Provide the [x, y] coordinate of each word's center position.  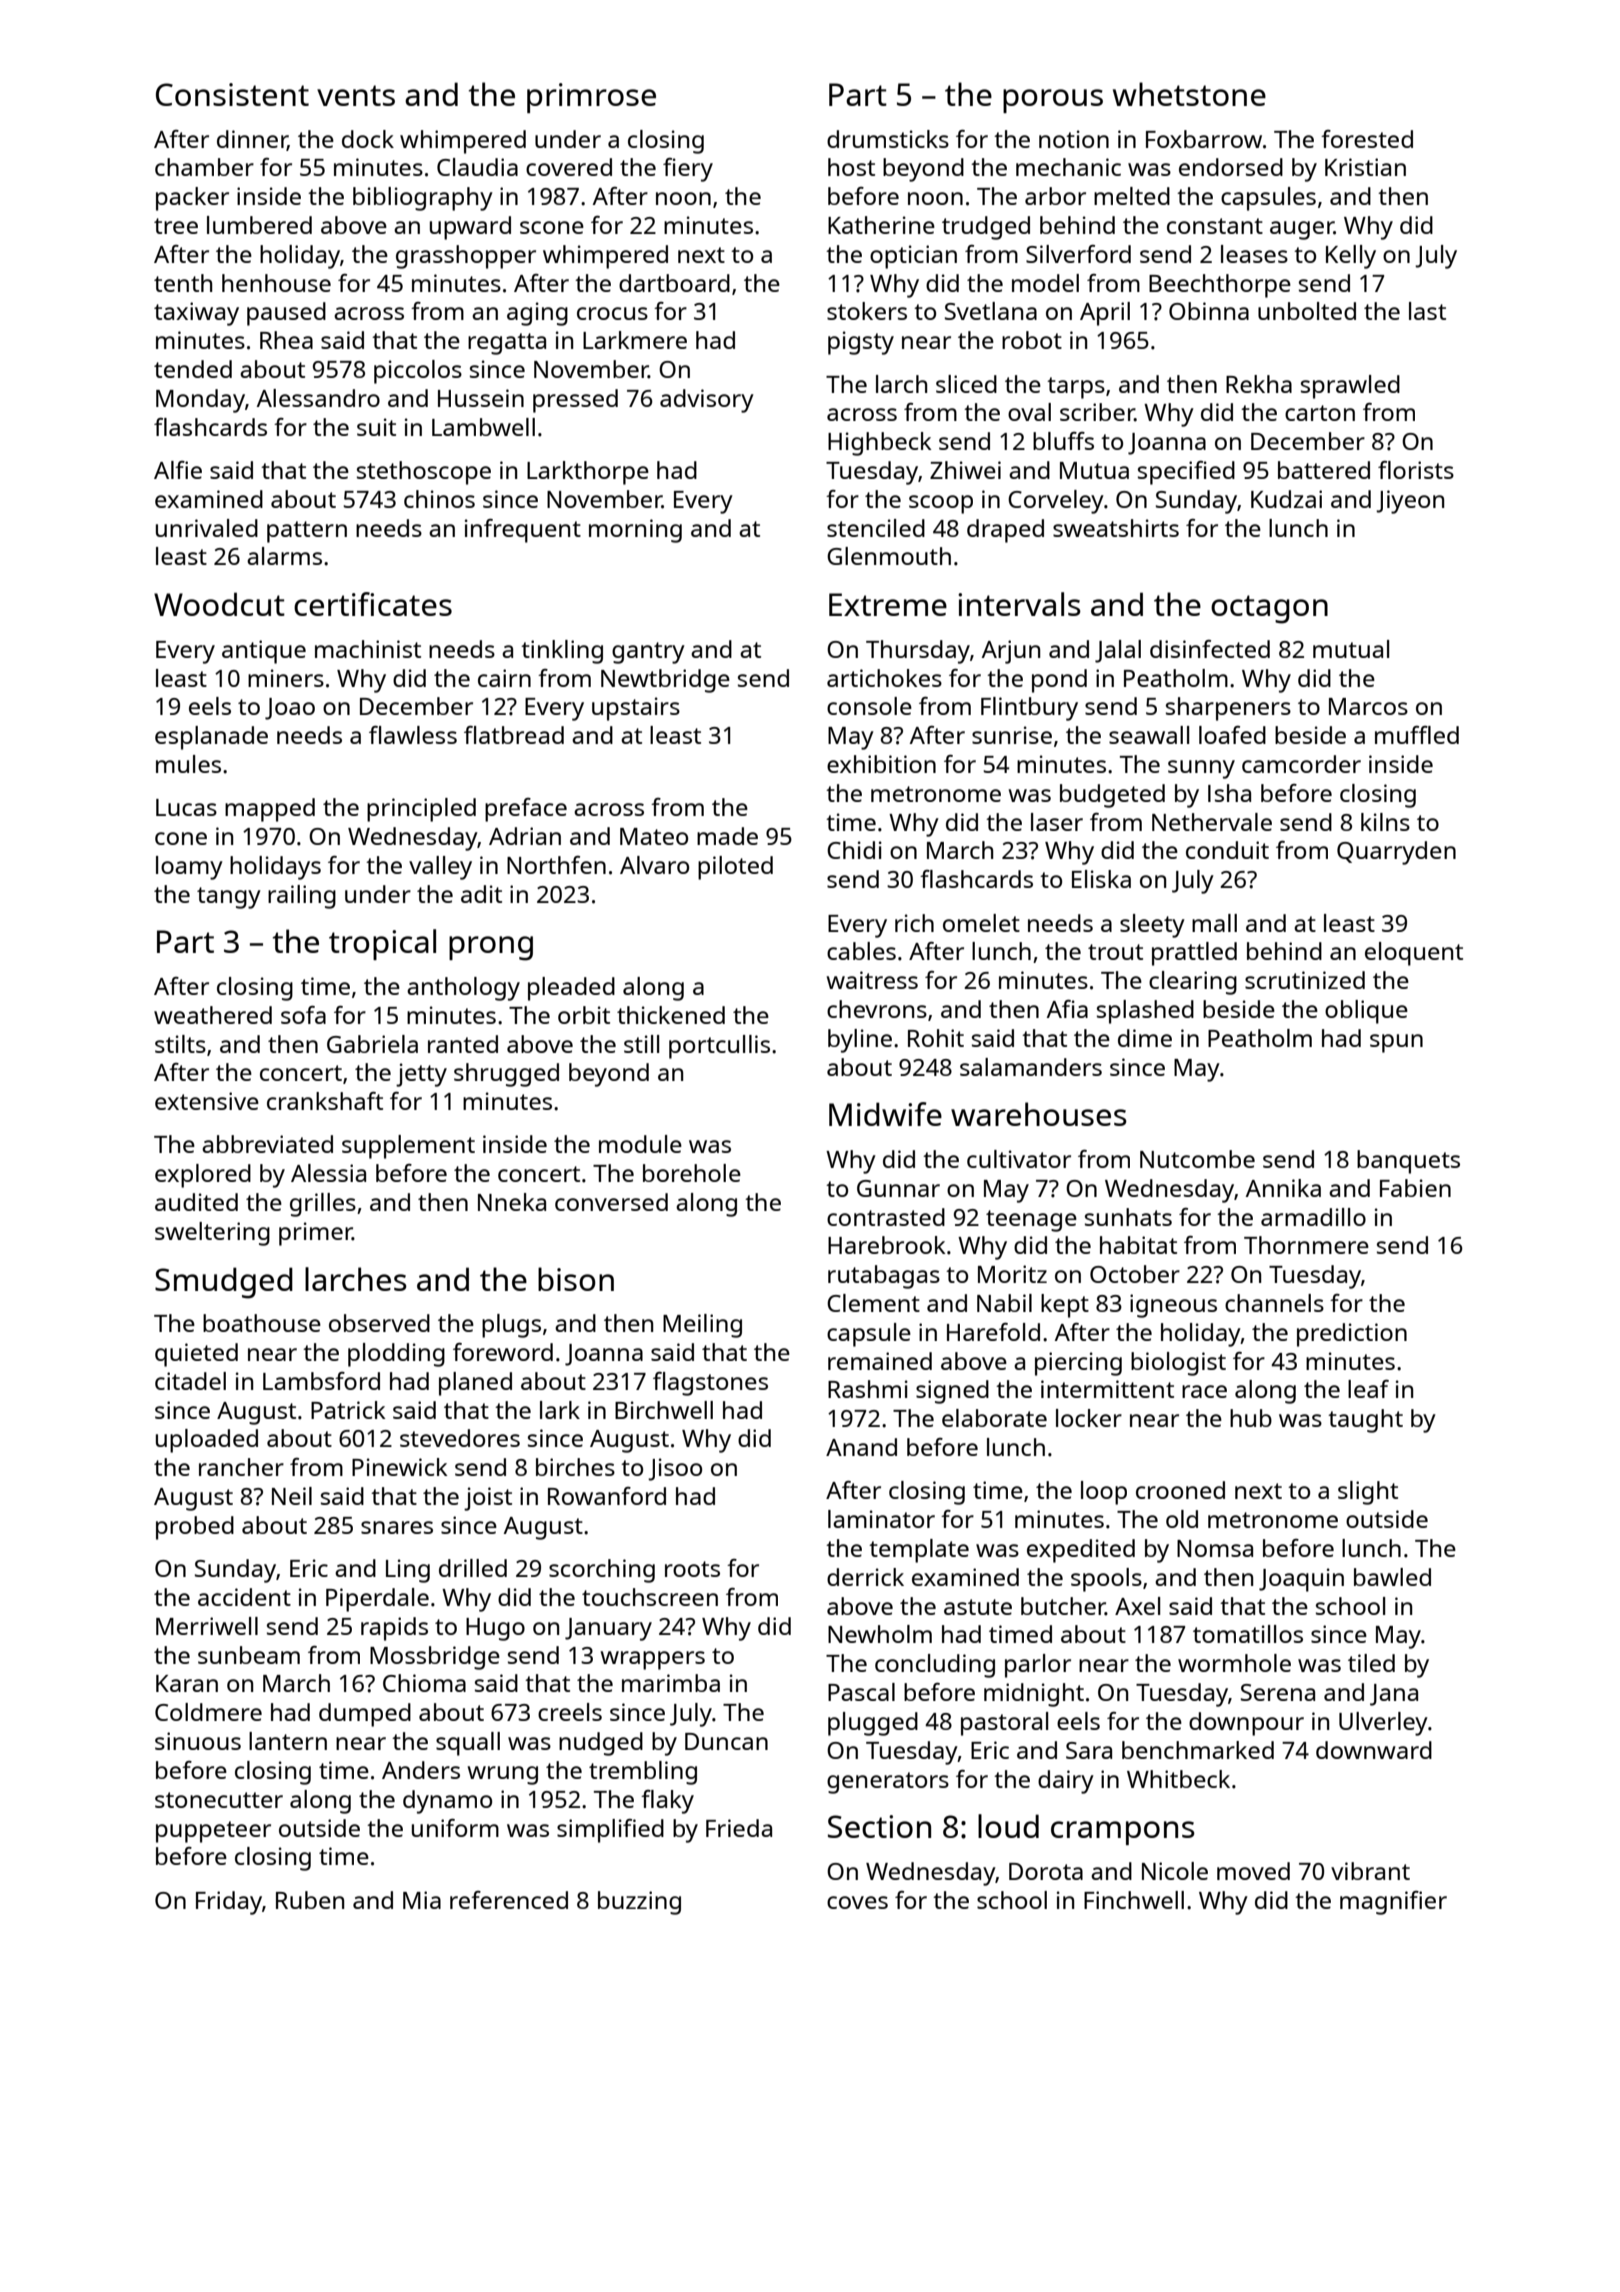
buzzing [639, 1903]
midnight [1034, 1695]
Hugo [495, 1629]
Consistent [232, 94]
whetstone [1189, 94]
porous [1053, 101]
